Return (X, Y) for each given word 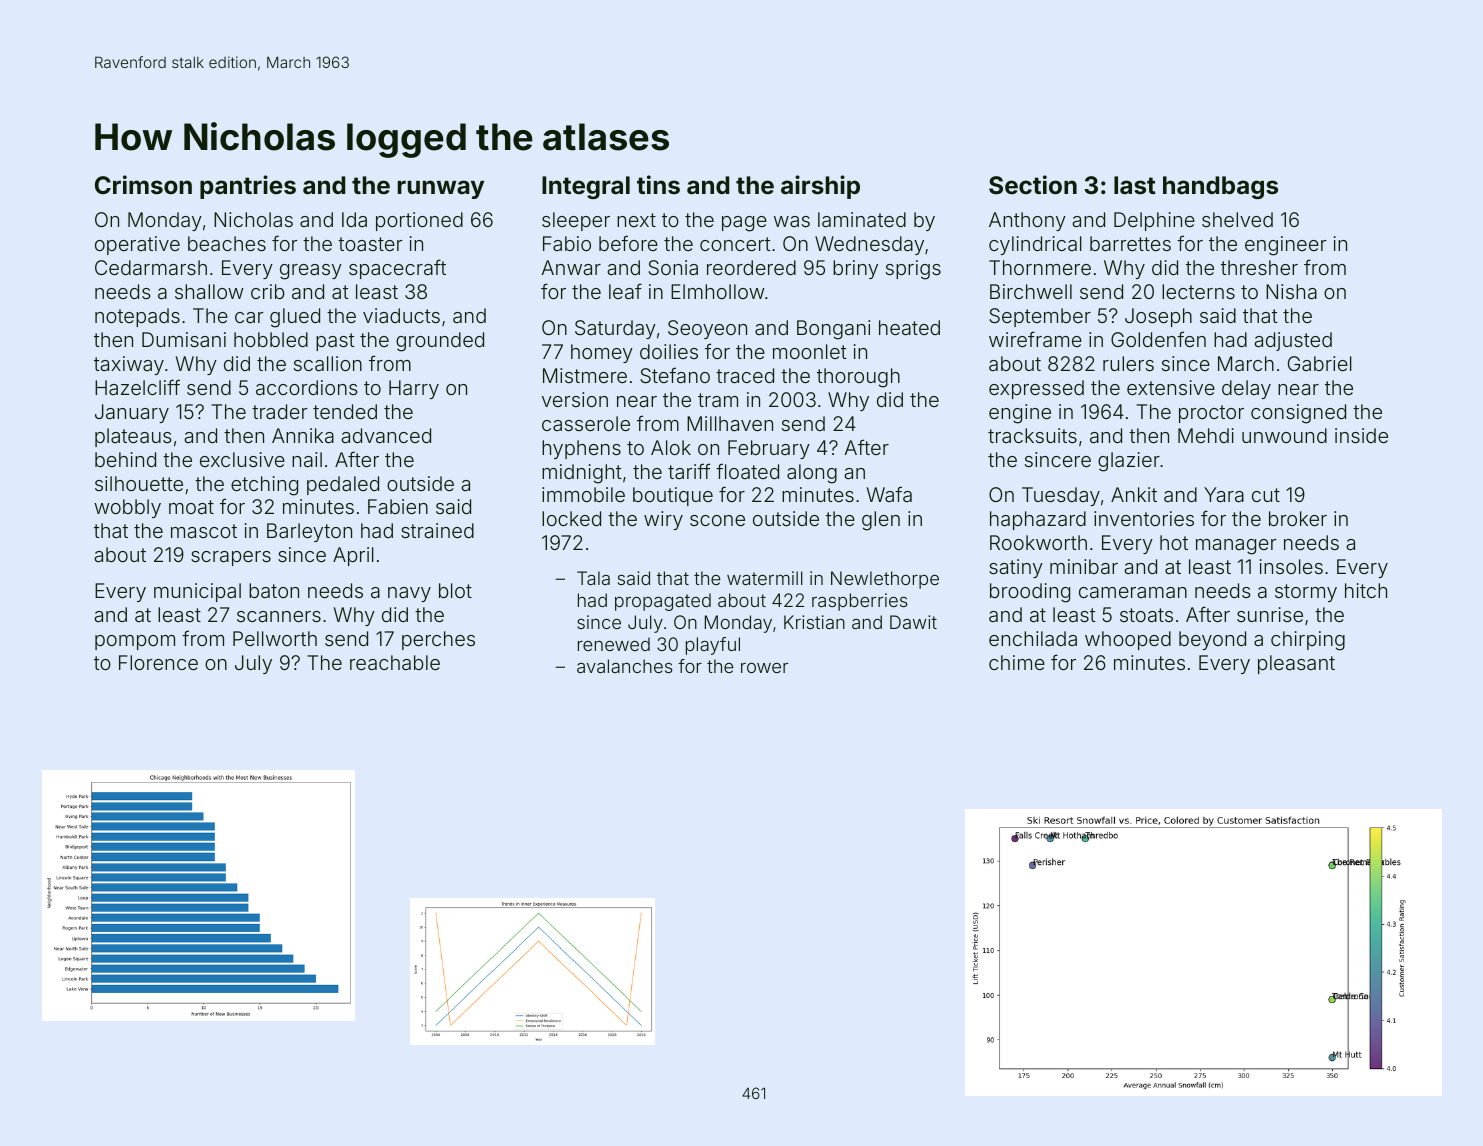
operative (137, 245)
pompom (135, 642)
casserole (586, 423)
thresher (1259, 267)
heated (909, 327)
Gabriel (1320, 363)
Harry (414, 389)
